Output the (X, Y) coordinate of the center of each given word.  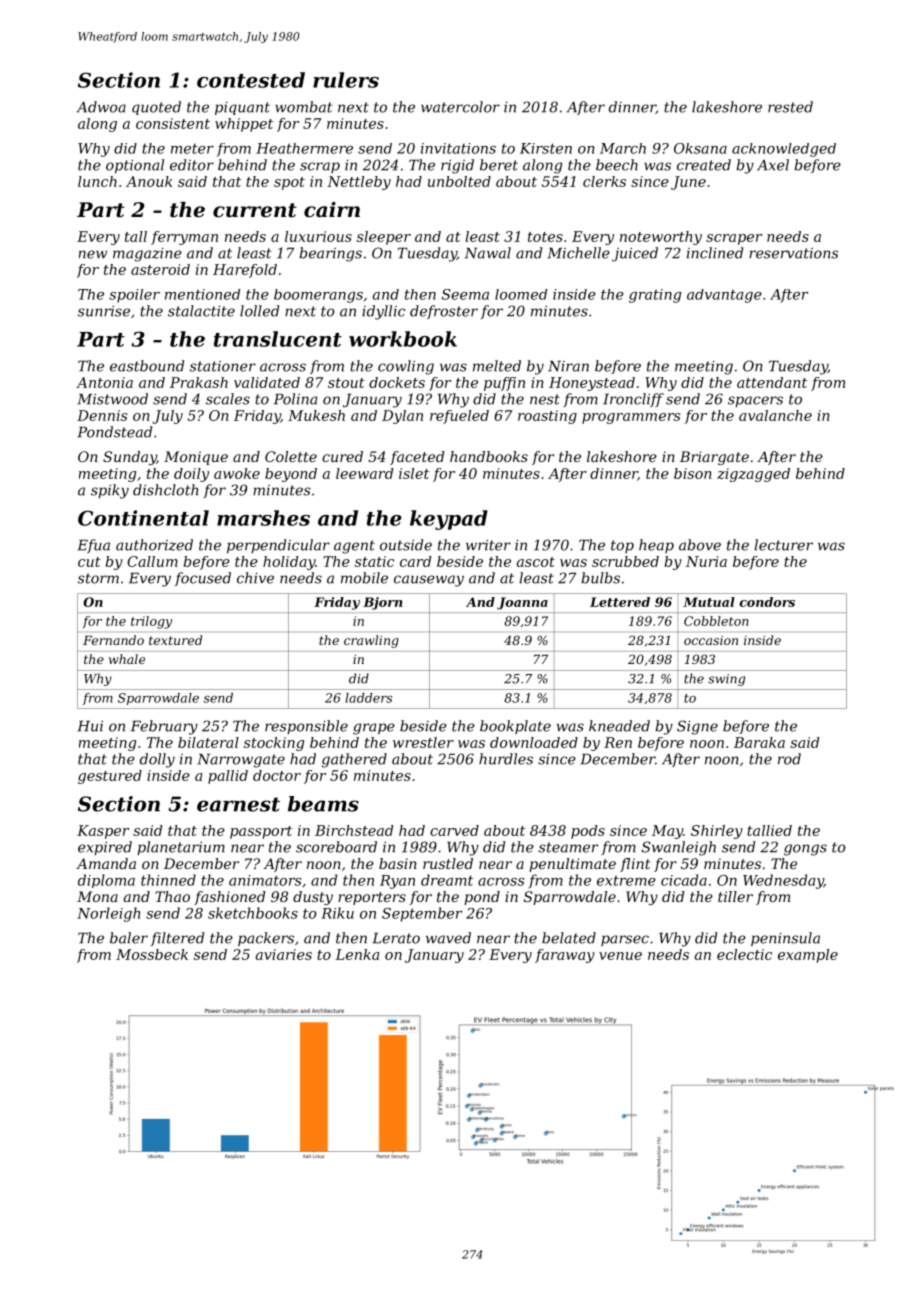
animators (265, 880)
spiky (110, 491)
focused (203, 579)
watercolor (460, 107)
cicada (684, 880)
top (622, 546)
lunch (97, 181)
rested (790, 107)
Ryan (397, 882)
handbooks (489, 456)
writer (488, 545)
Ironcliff (633, 400)
